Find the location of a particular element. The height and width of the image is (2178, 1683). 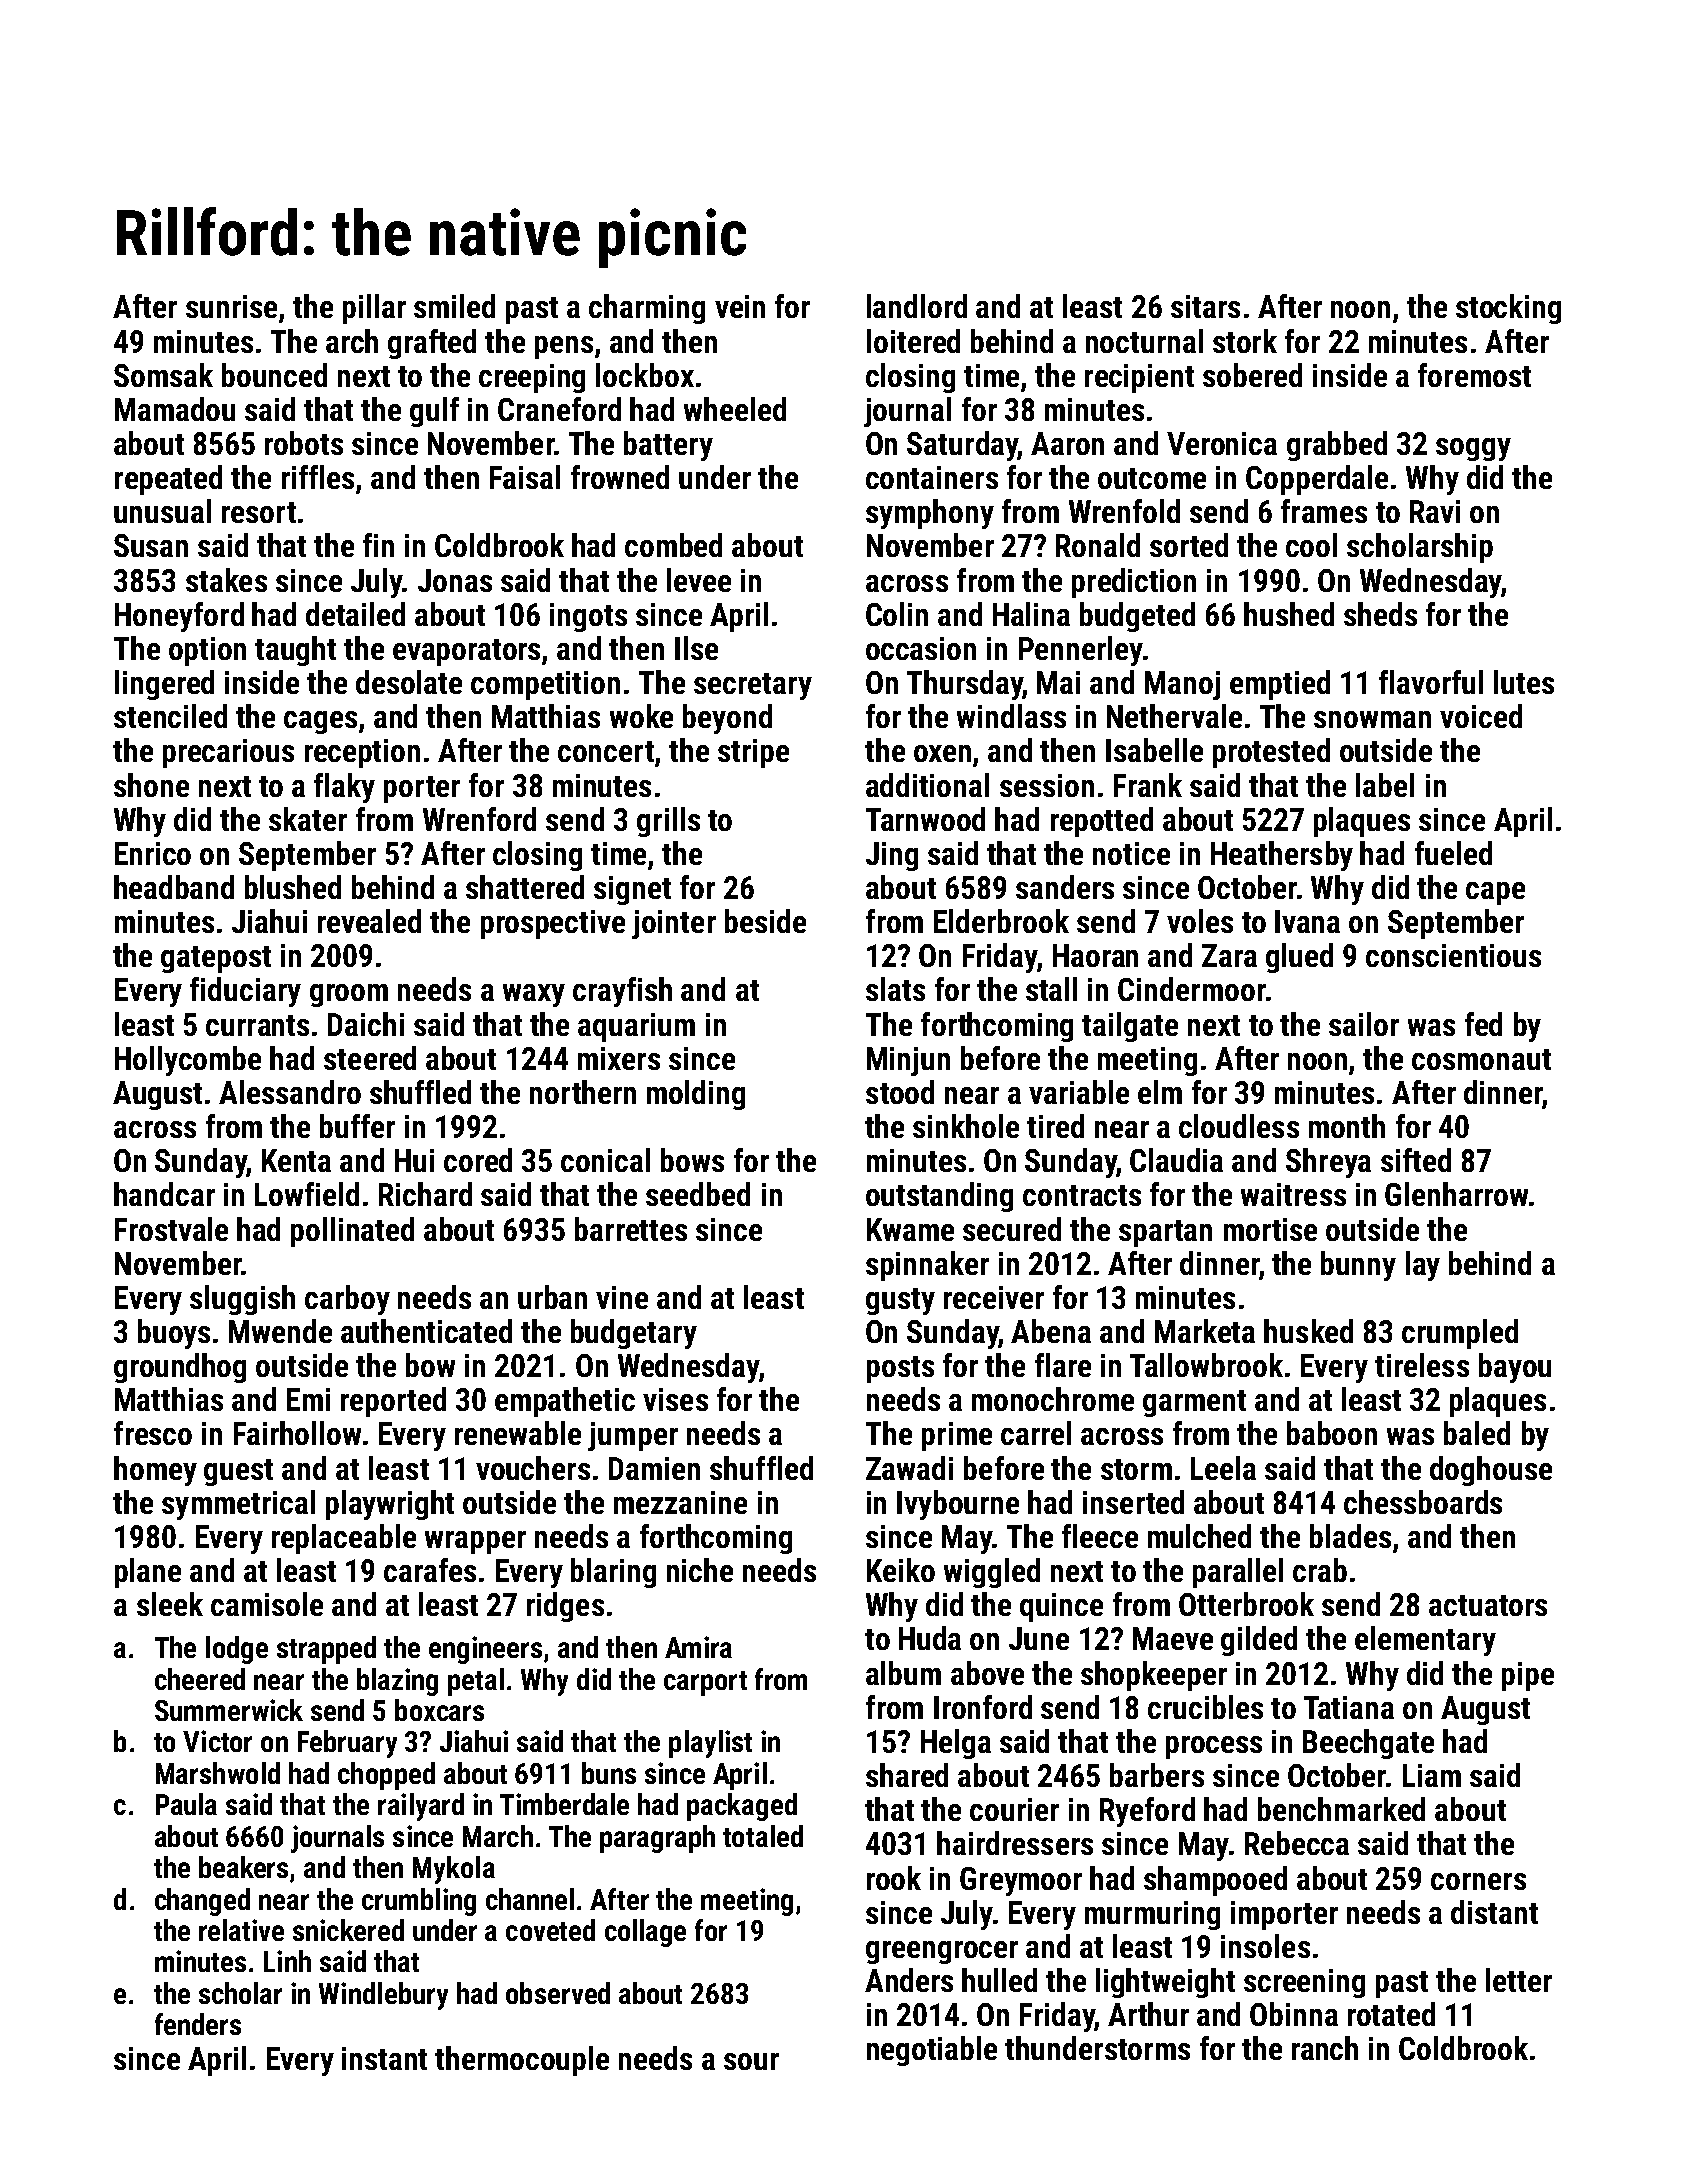

Amira is located at coordinates (698, 1647).
